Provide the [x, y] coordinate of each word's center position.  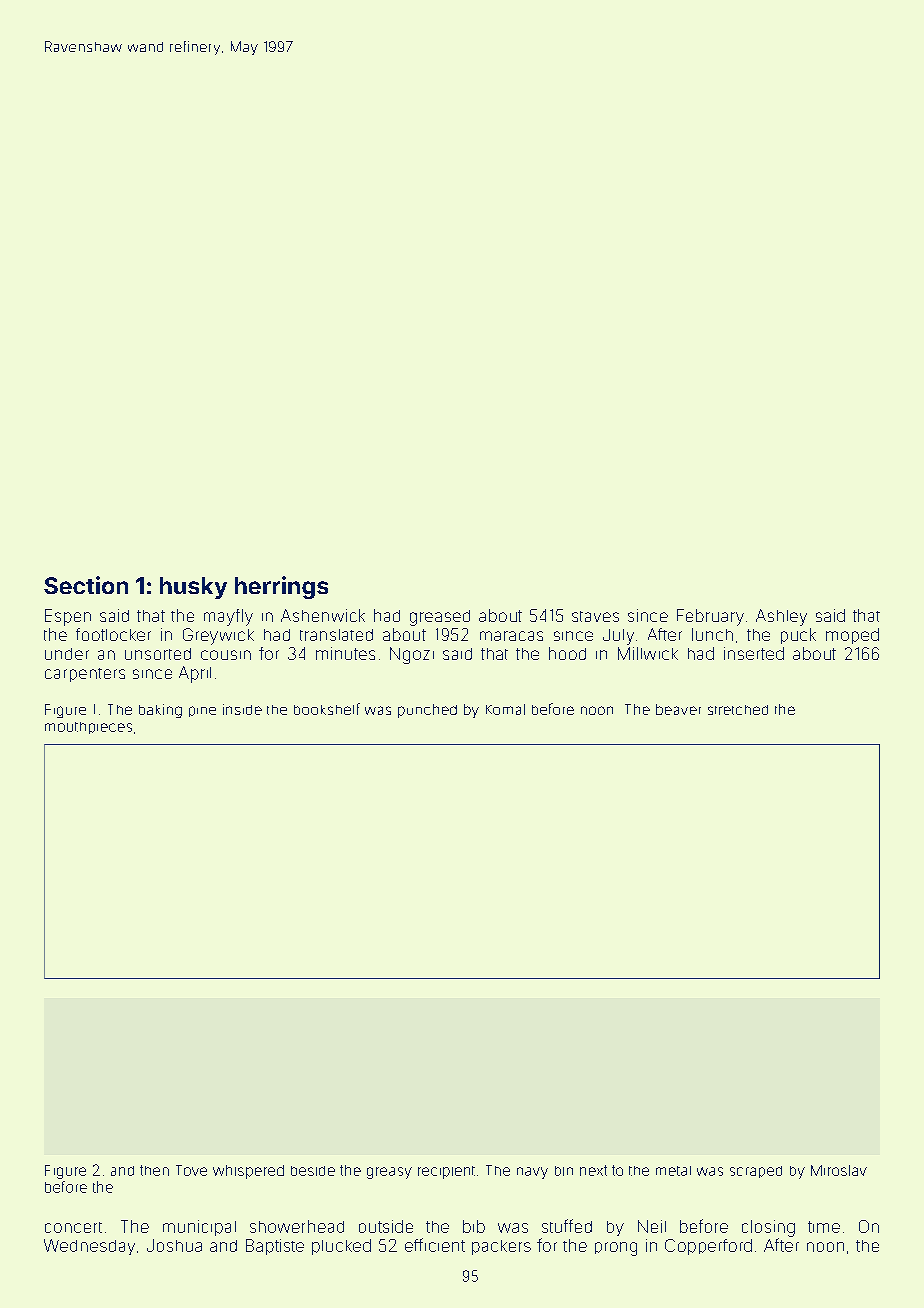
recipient [446, 1172]
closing [768, 1228]
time [824, 1227]
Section [86, 585]
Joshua [174, 1245]
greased [440, 618]
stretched [738, 710]
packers [501, 1247]
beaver [678, 709]
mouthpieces [88, 728]
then [154, 1170]
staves [595, 616]
